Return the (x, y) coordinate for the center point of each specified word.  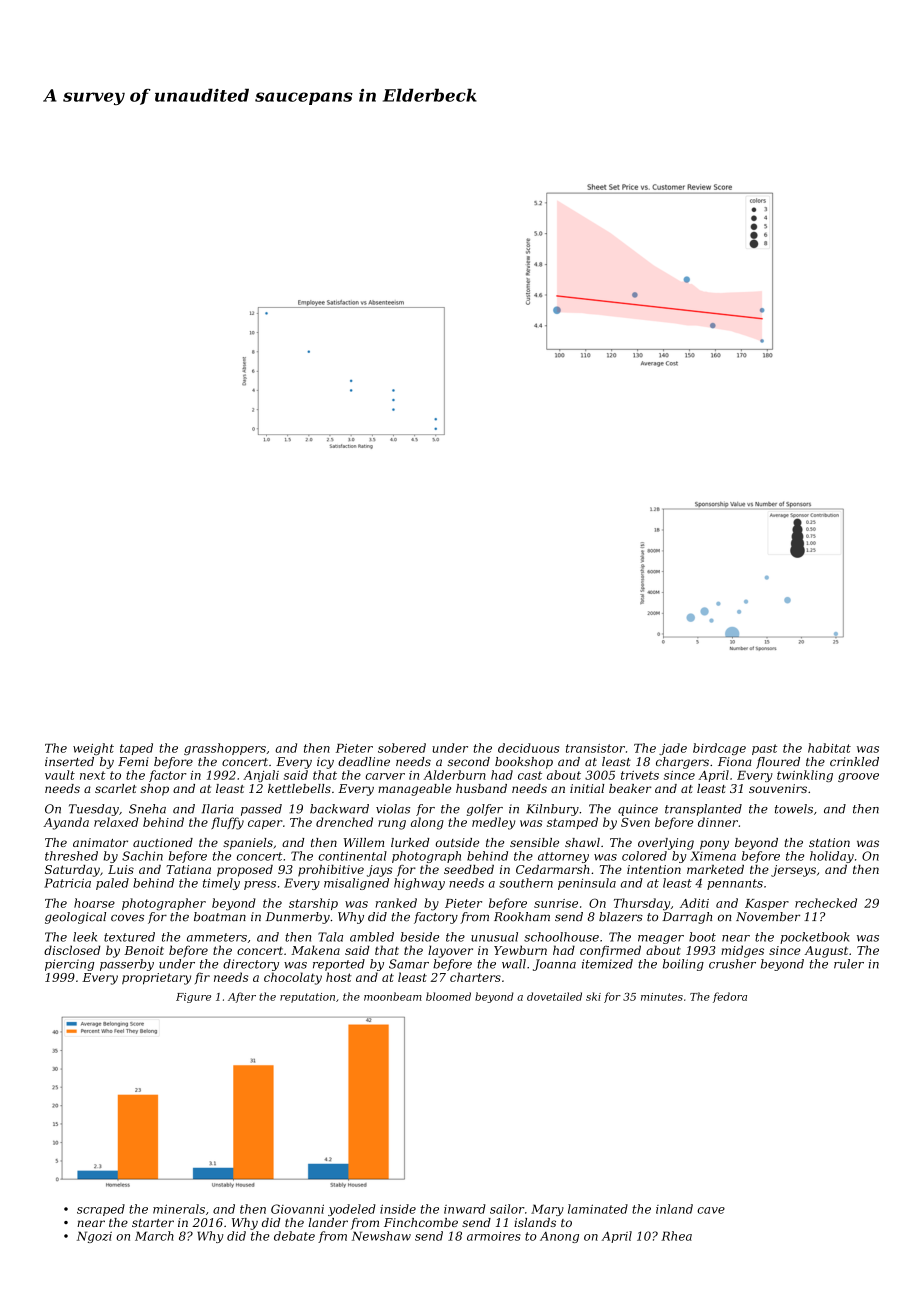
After (242, 997)
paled (112, 884)
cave (711, 1210)
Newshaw (381, 1236)
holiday (832, 857)
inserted (69, 761)
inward (465, 1209)
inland (674, 1209)
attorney (563, 857)
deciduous (528, 748)
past (764, 749)
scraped (101, 1210)
